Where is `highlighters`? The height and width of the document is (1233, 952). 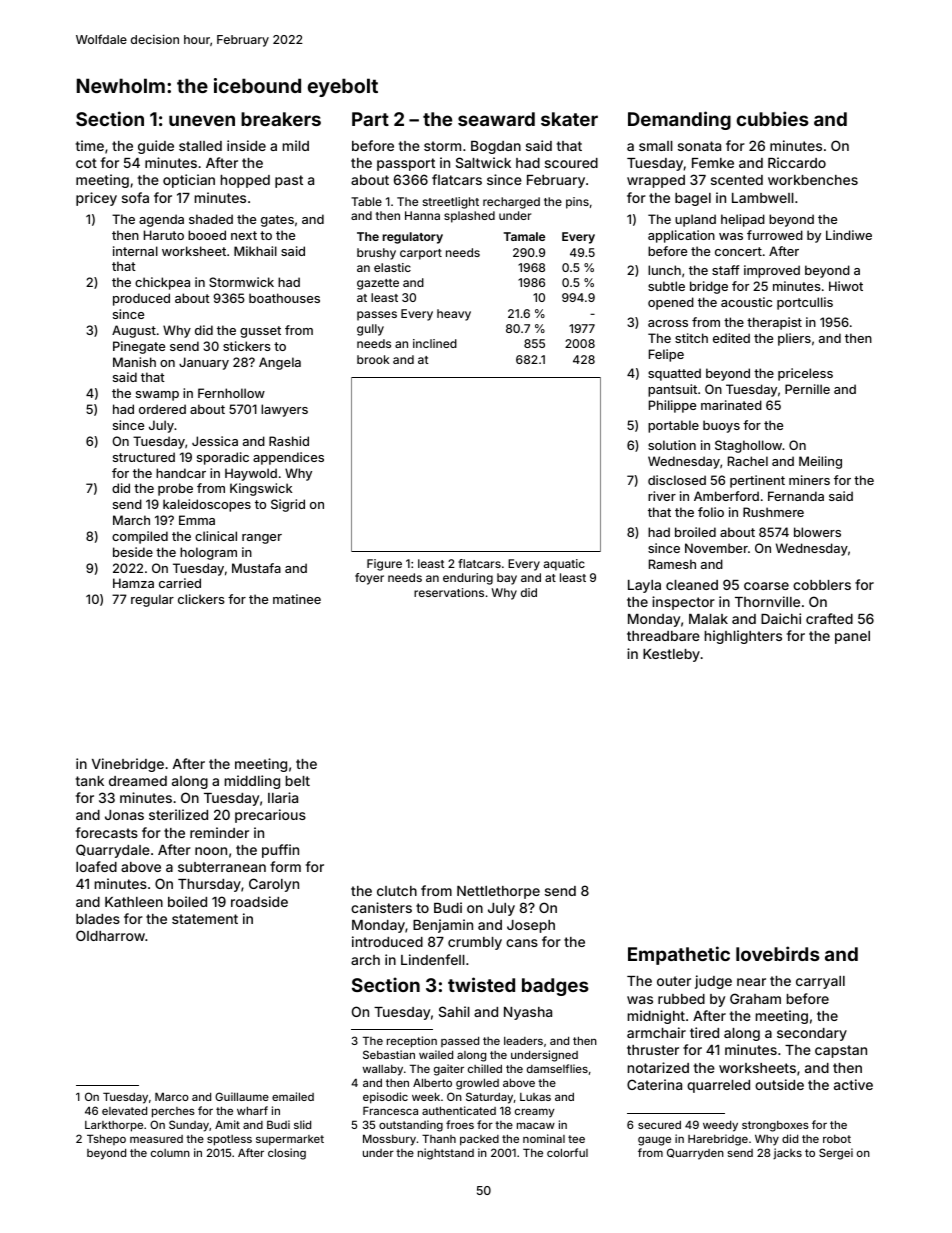 highlighters is located at coordinates (743, 637).
